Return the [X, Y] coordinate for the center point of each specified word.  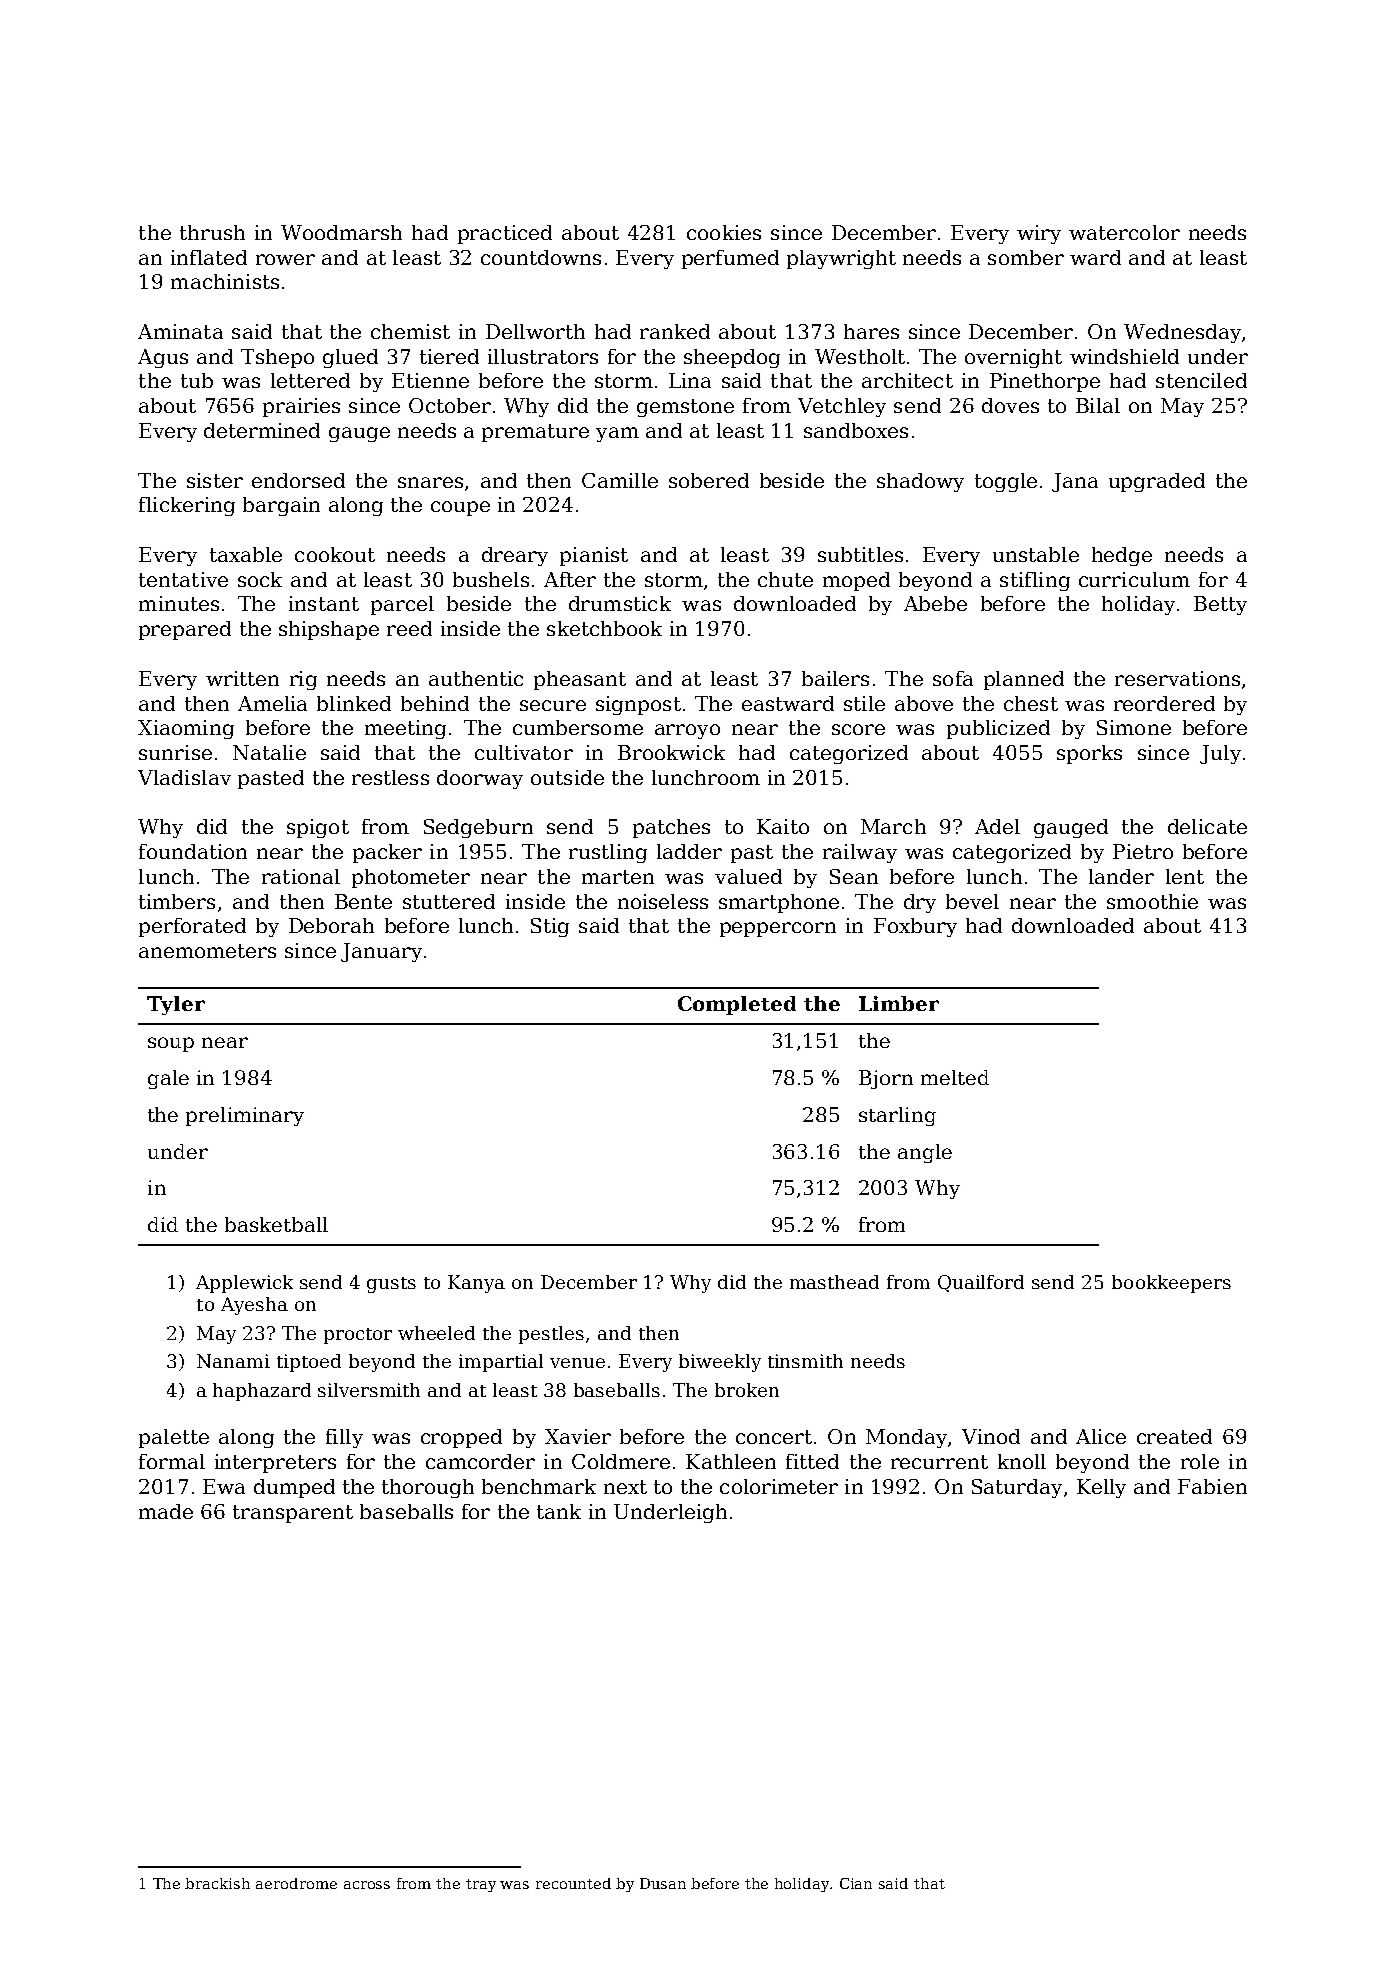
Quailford [981, 1283]
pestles [551, 1335]
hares [871, 331]
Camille [620, 480]
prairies [301, 407]
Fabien [1212, 1486]
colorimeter [779, 1486]
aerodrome [296, 1883]
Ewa [224, 1486]
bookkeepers [1171, 1284]
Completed [737, 1005]
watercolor [1124, 232]
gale [168, 1079]
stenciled [1201, 380]
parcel [402, 605]
